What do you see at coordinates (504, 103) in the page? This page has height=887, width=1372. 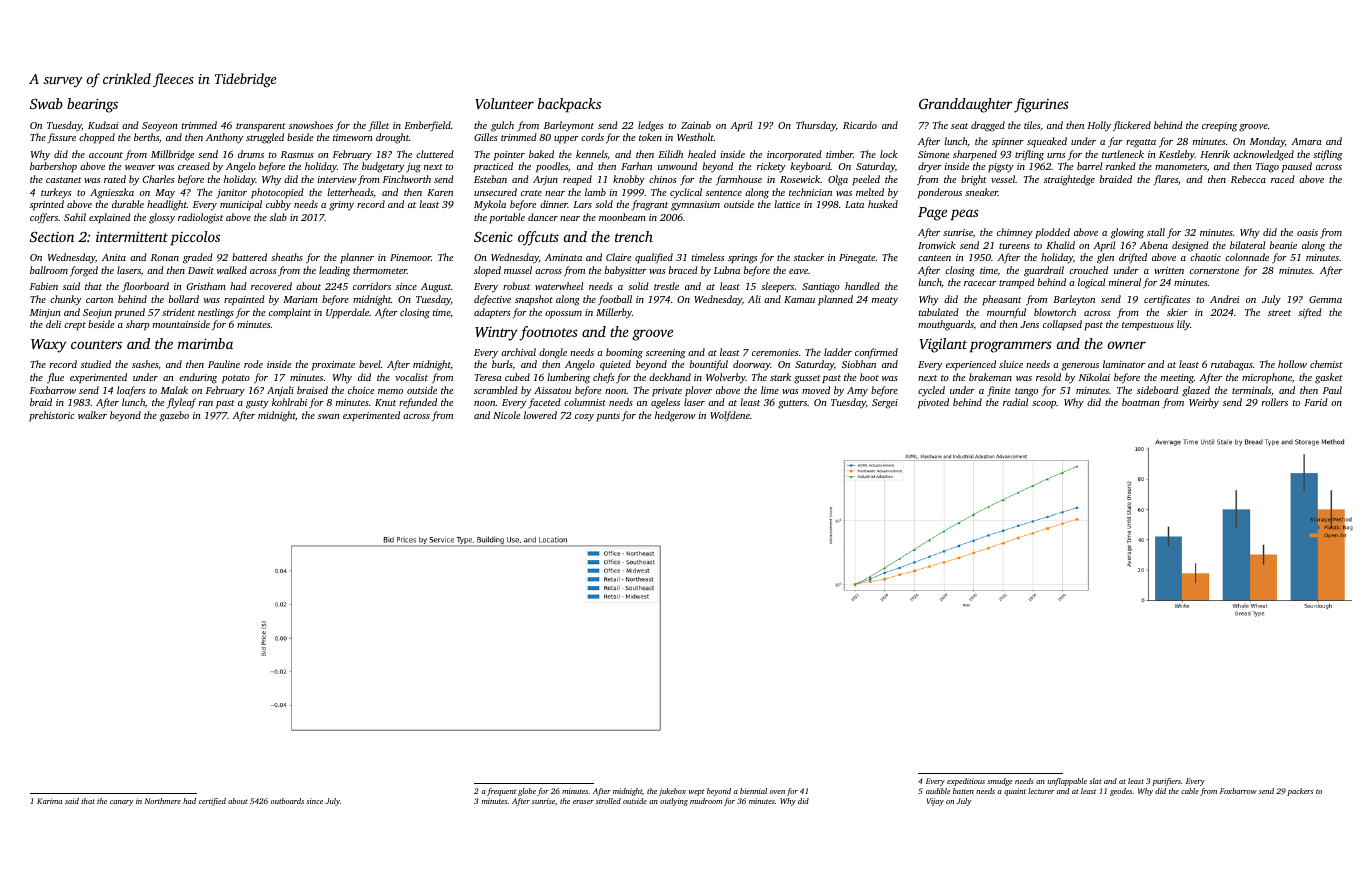 I see `Volunteer` at bounding box center [504, 103].
